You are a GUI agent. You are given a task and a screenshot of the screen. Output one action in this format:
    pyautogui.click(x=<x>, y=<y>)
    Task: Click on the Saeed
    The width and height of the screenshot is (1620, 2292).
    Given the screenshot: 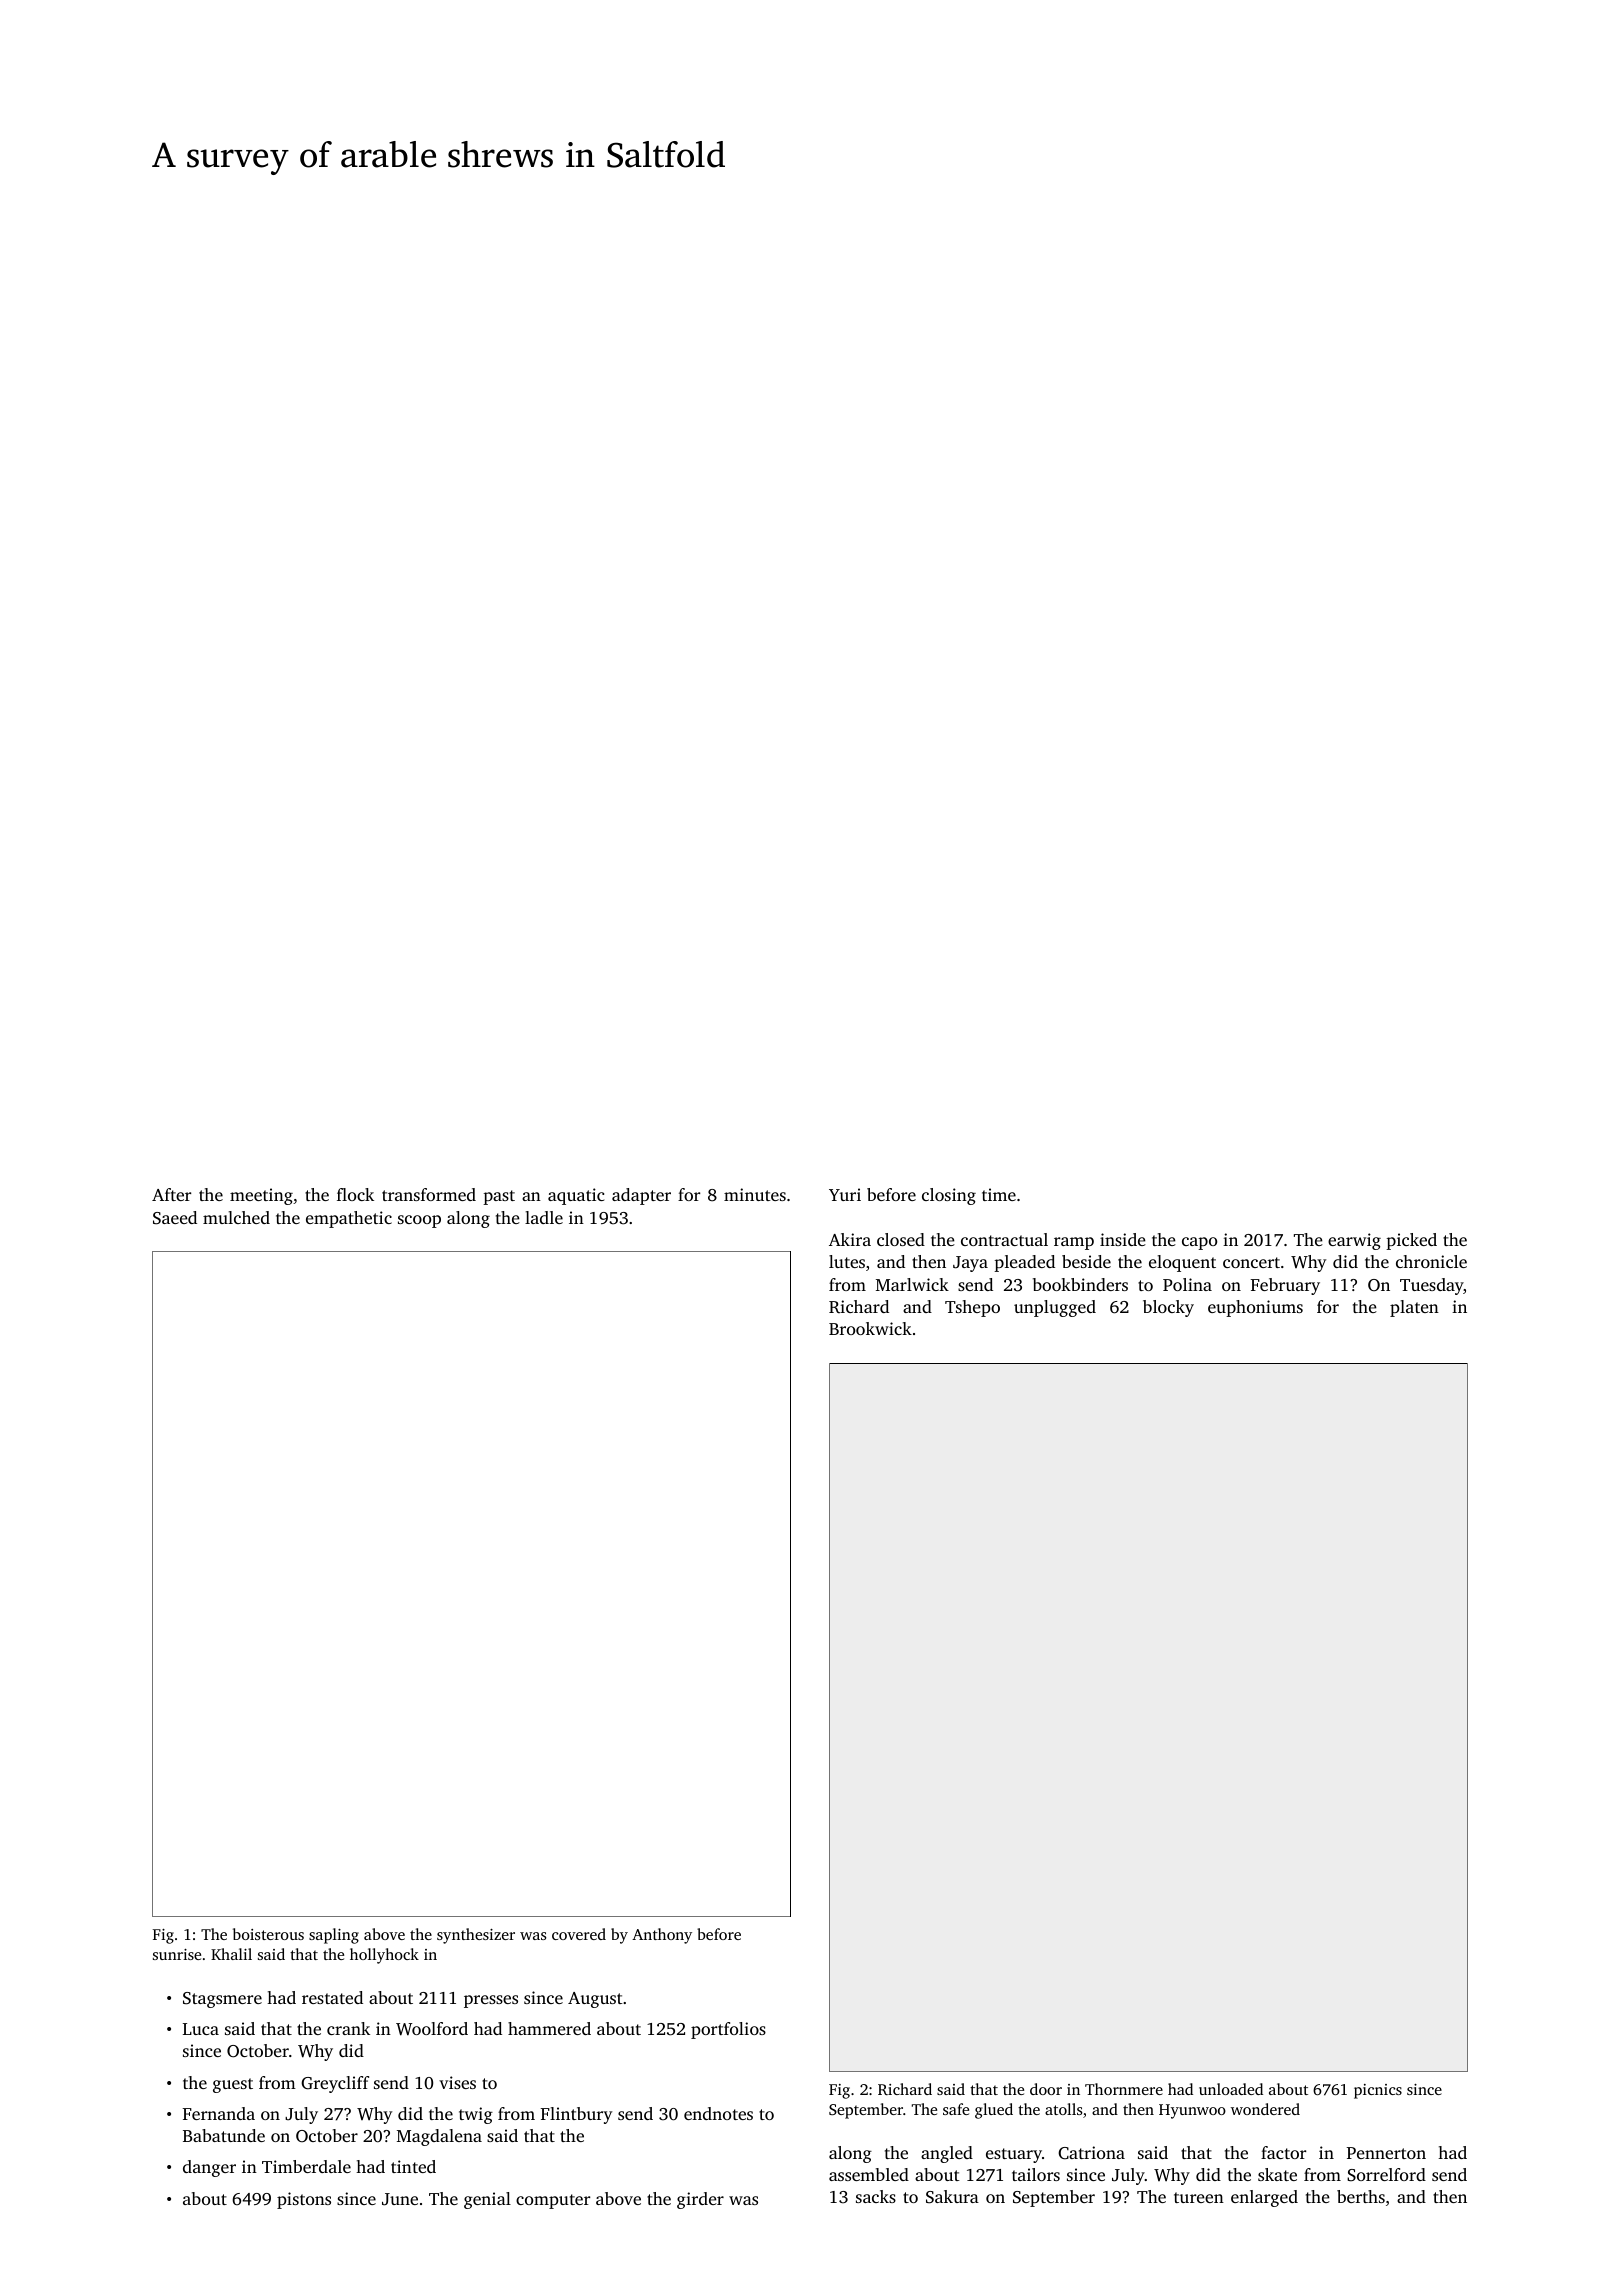 What is the action you would take?
    pyautogui.click(x=175, y=1218)
